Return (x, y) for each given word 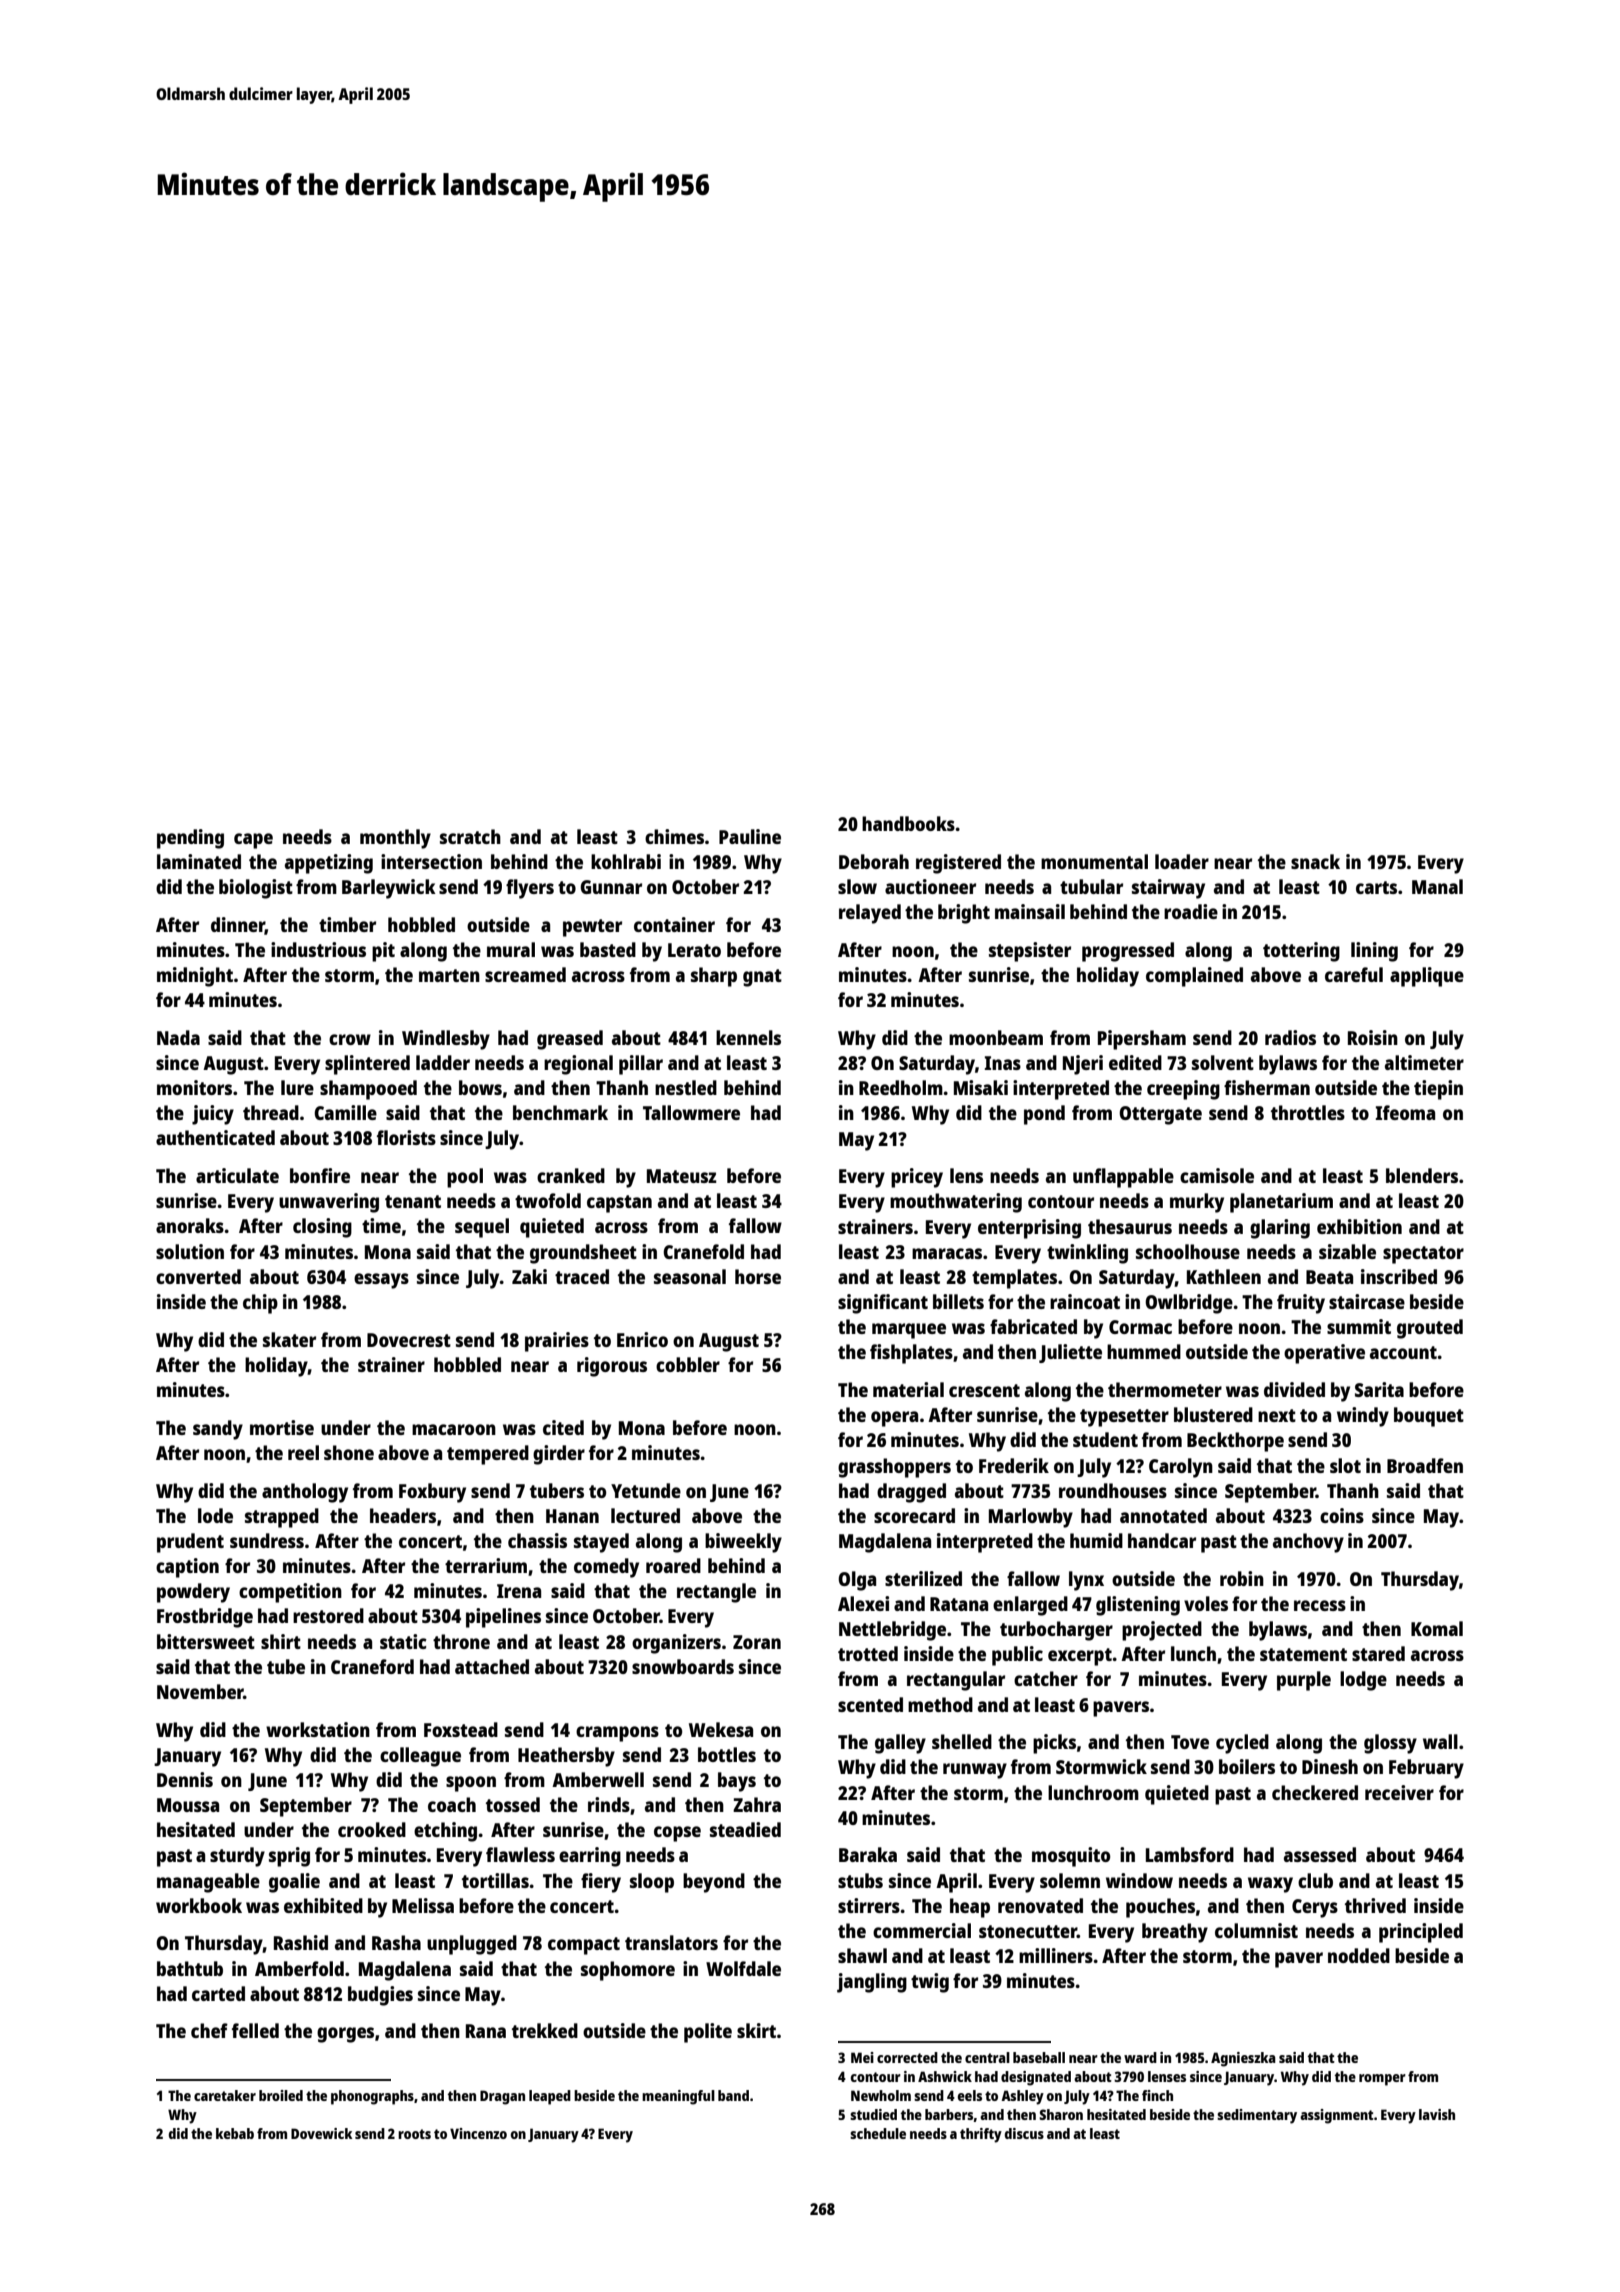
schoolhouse (1188, 1251)
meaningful (678, 2097)
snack (1315, 861)
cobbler (688, 1364)
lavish (1437, 2114)
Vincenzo (478, 2133)
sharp (714, 977)
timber (347, 924)
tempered (488, 1455)
